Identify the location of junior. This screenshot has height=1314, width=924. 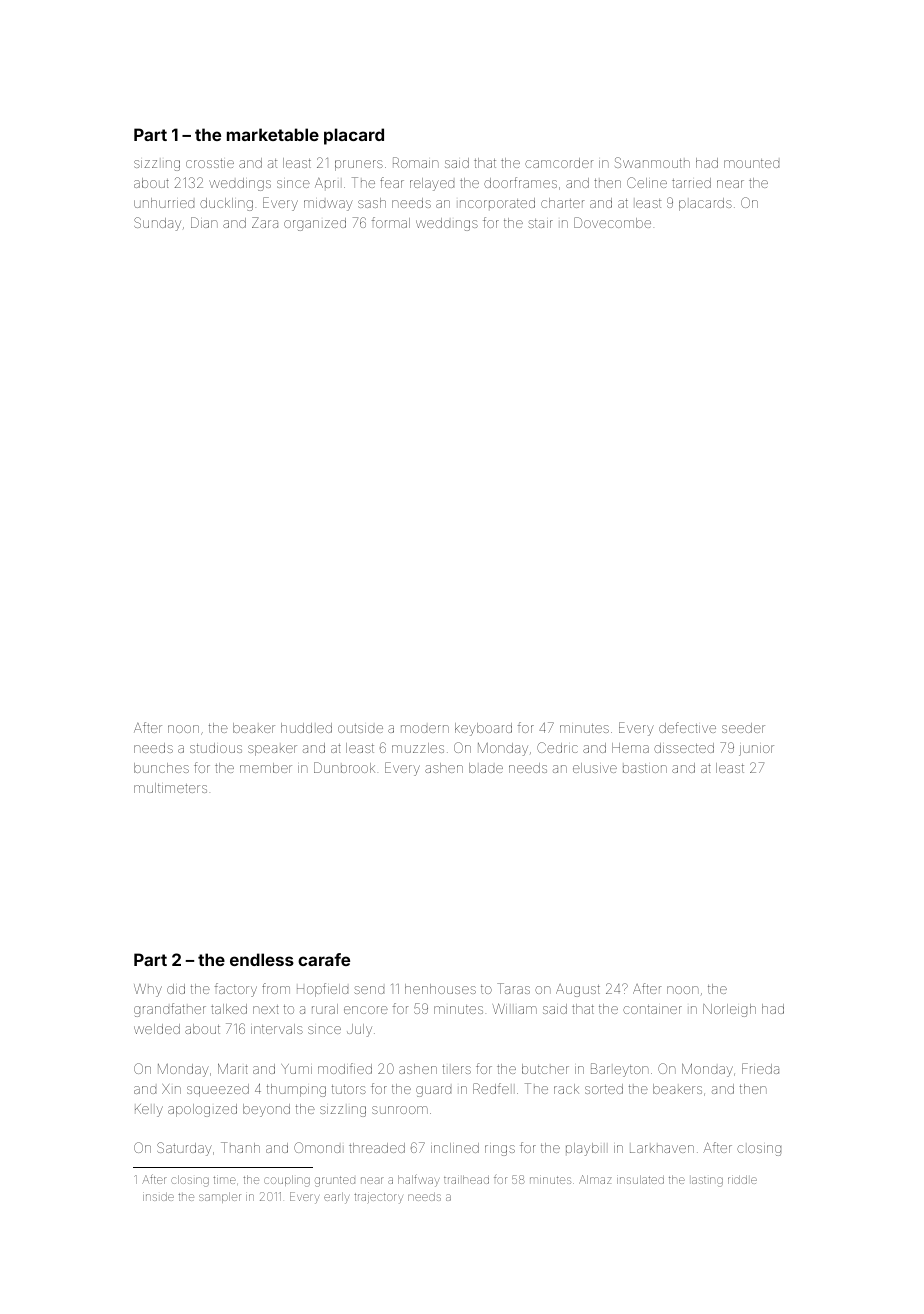
(756, 750).
